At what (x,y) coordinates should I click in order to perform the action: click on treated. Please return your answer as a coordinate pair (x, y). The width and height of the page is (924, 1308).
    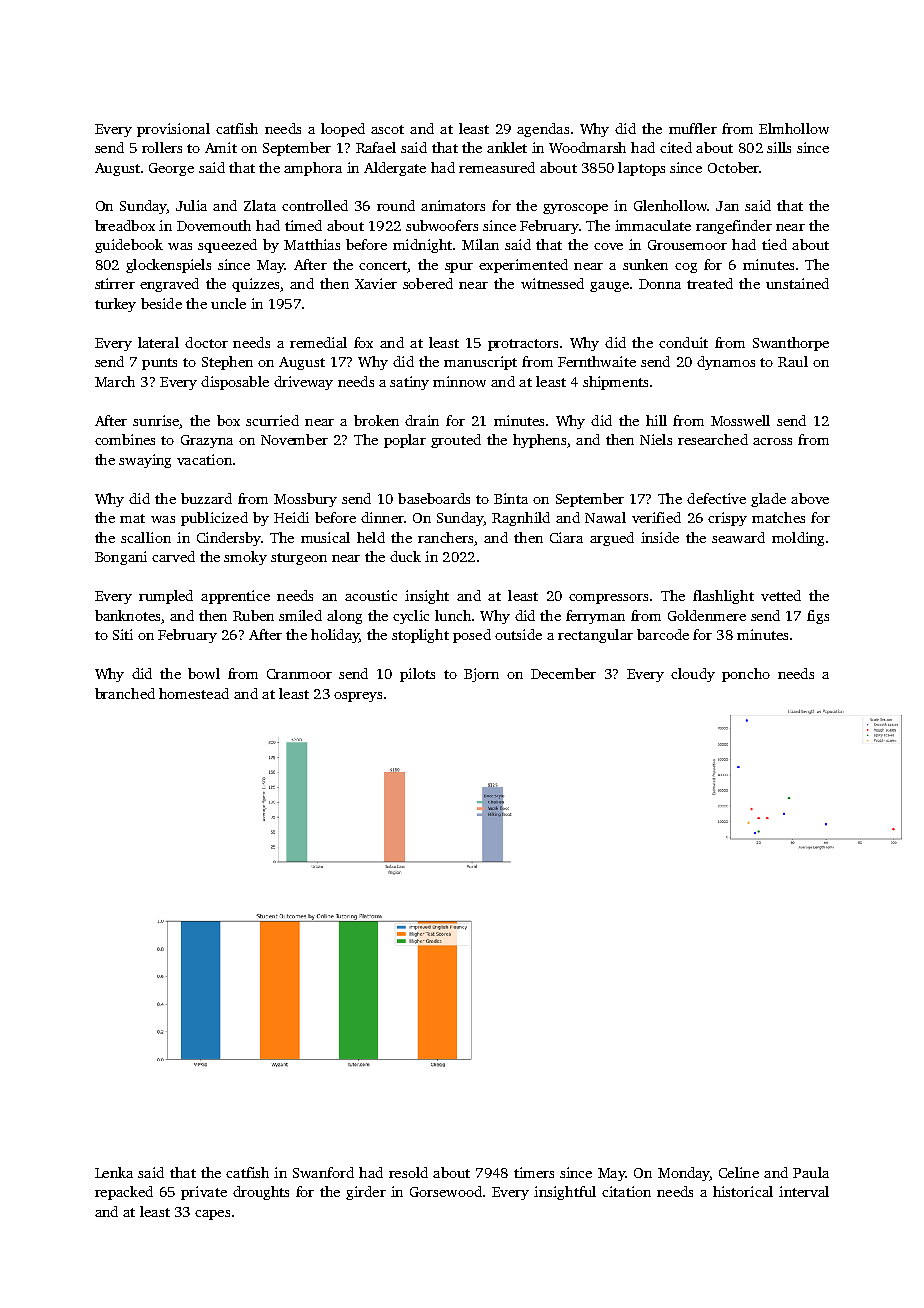
    Looking at the image, I should click on (710, 283).
